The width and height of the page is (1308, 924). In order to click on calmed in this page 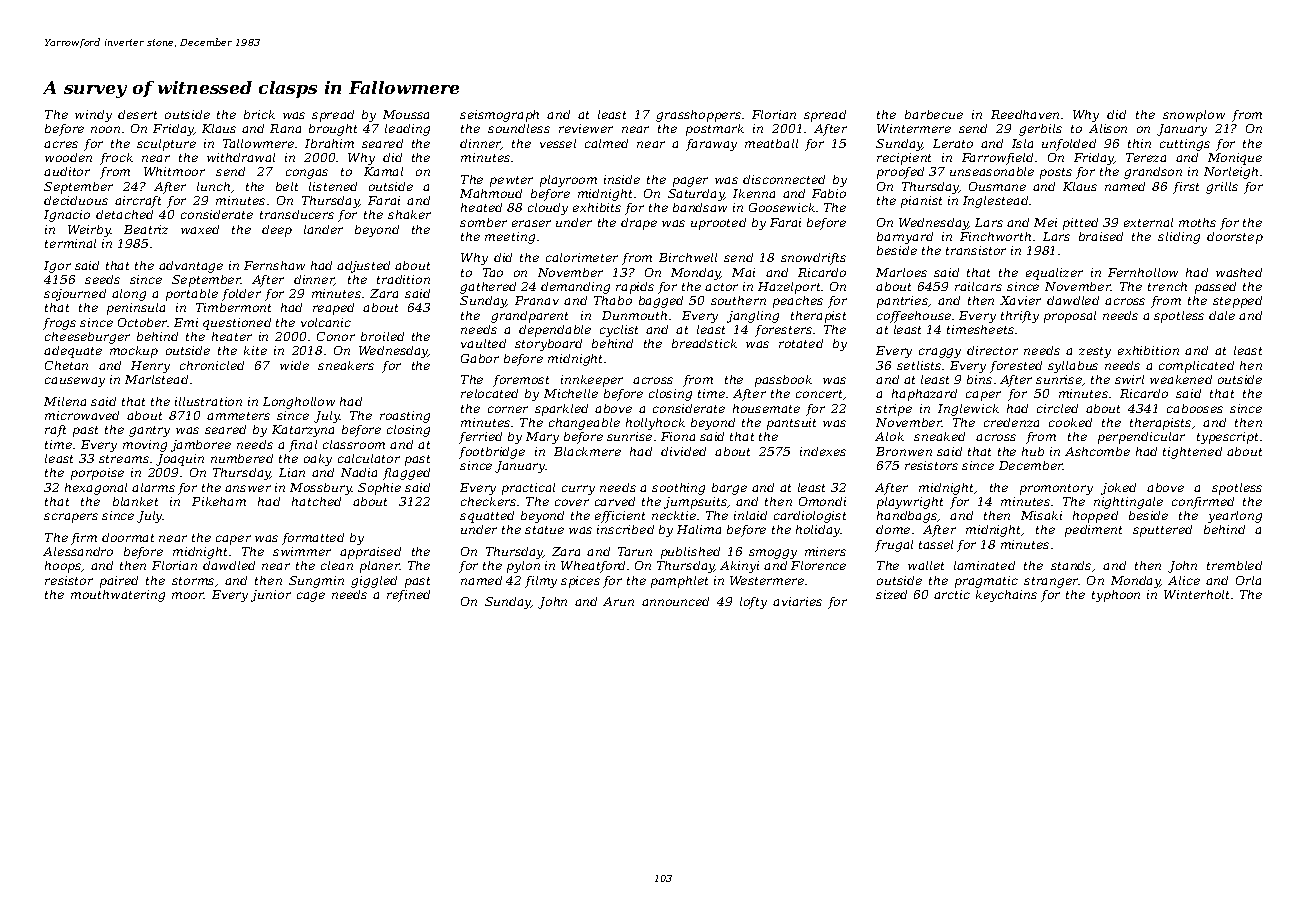, I will do `click(606, 143)`.
